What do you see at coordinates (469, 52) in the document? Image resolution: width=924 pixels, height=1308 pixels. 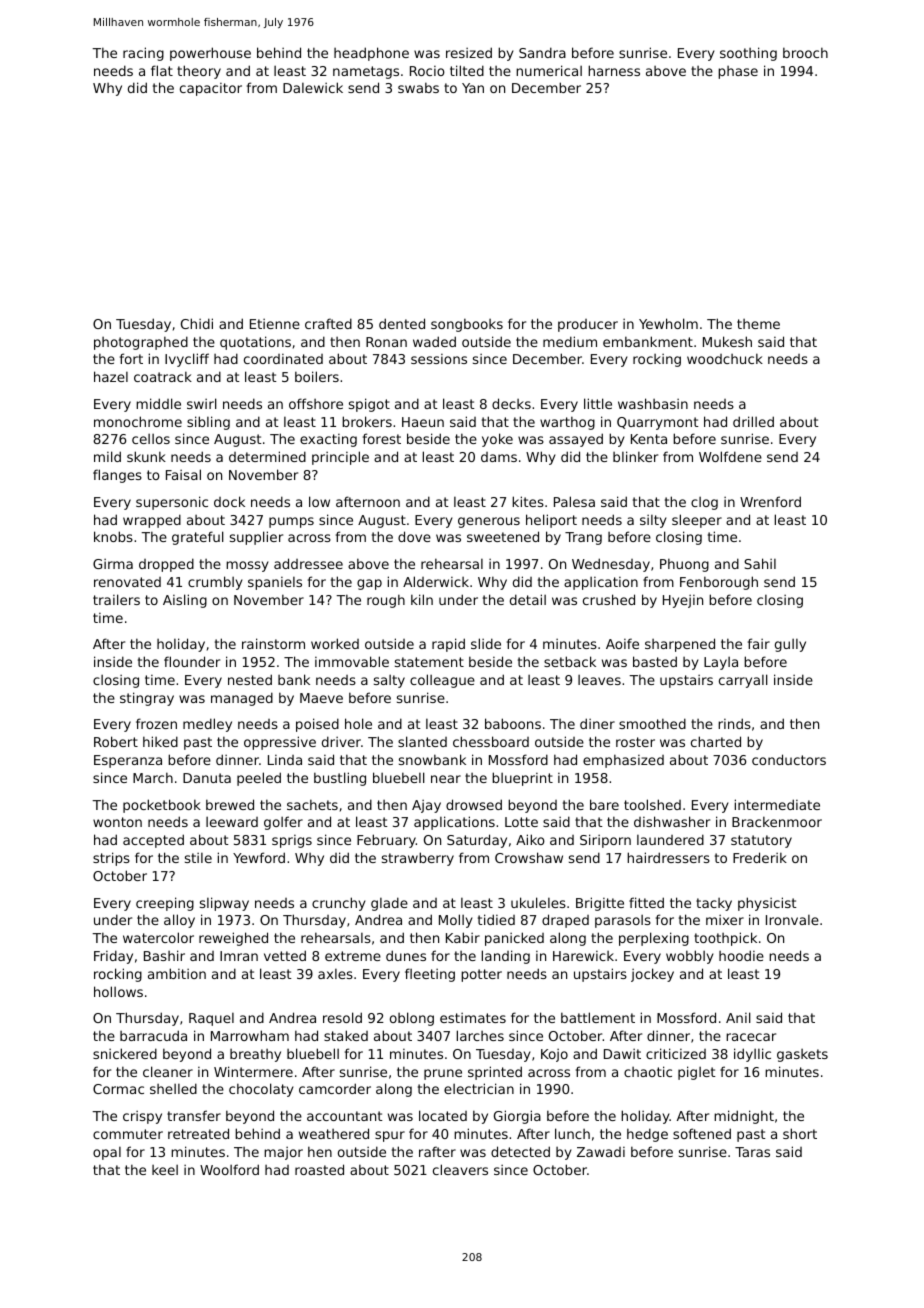 I see `resized` at bounding box center [469, 52].
